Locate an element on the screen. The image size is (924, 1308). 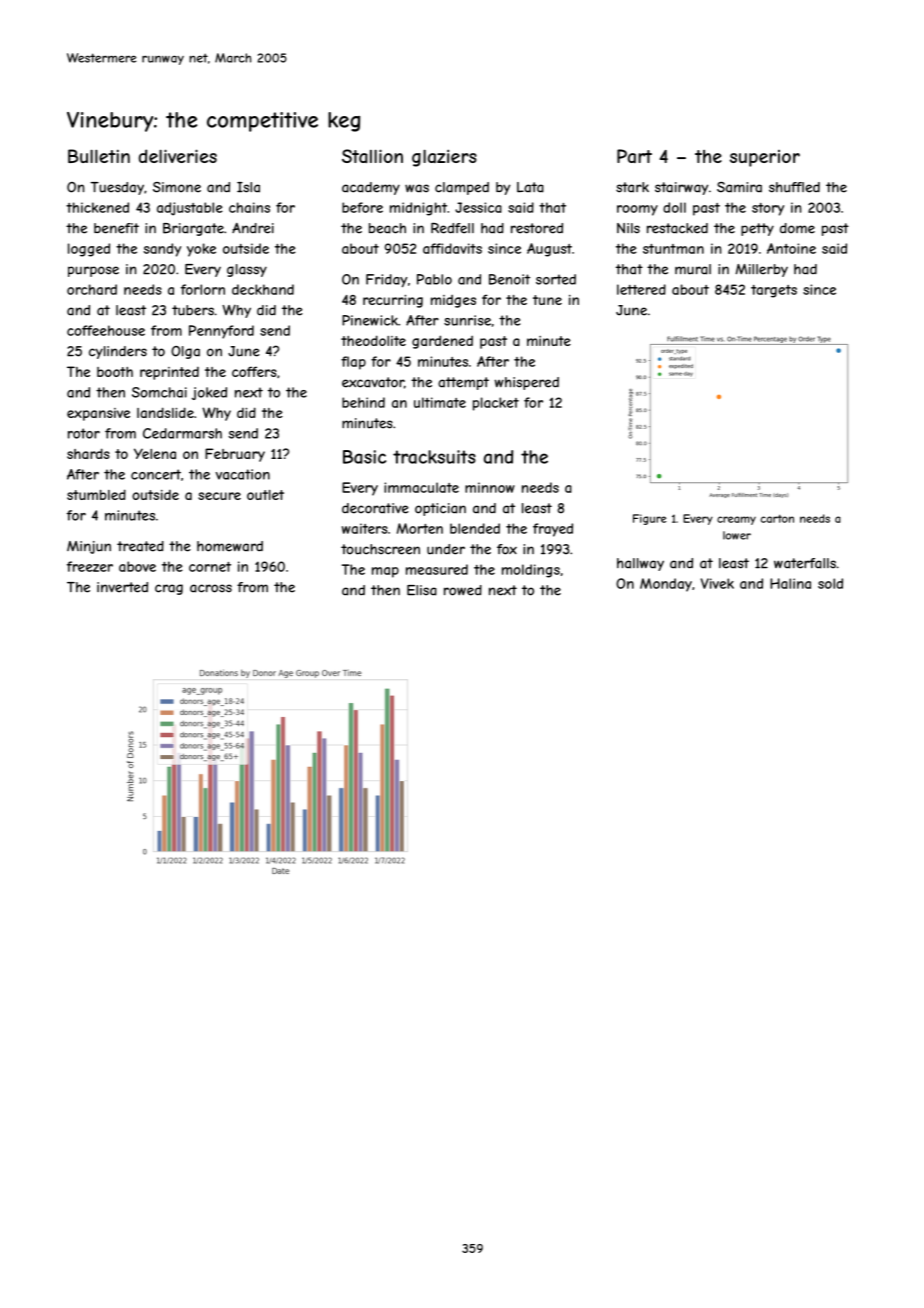
Bulletin is located at coordinates (99, 156).
